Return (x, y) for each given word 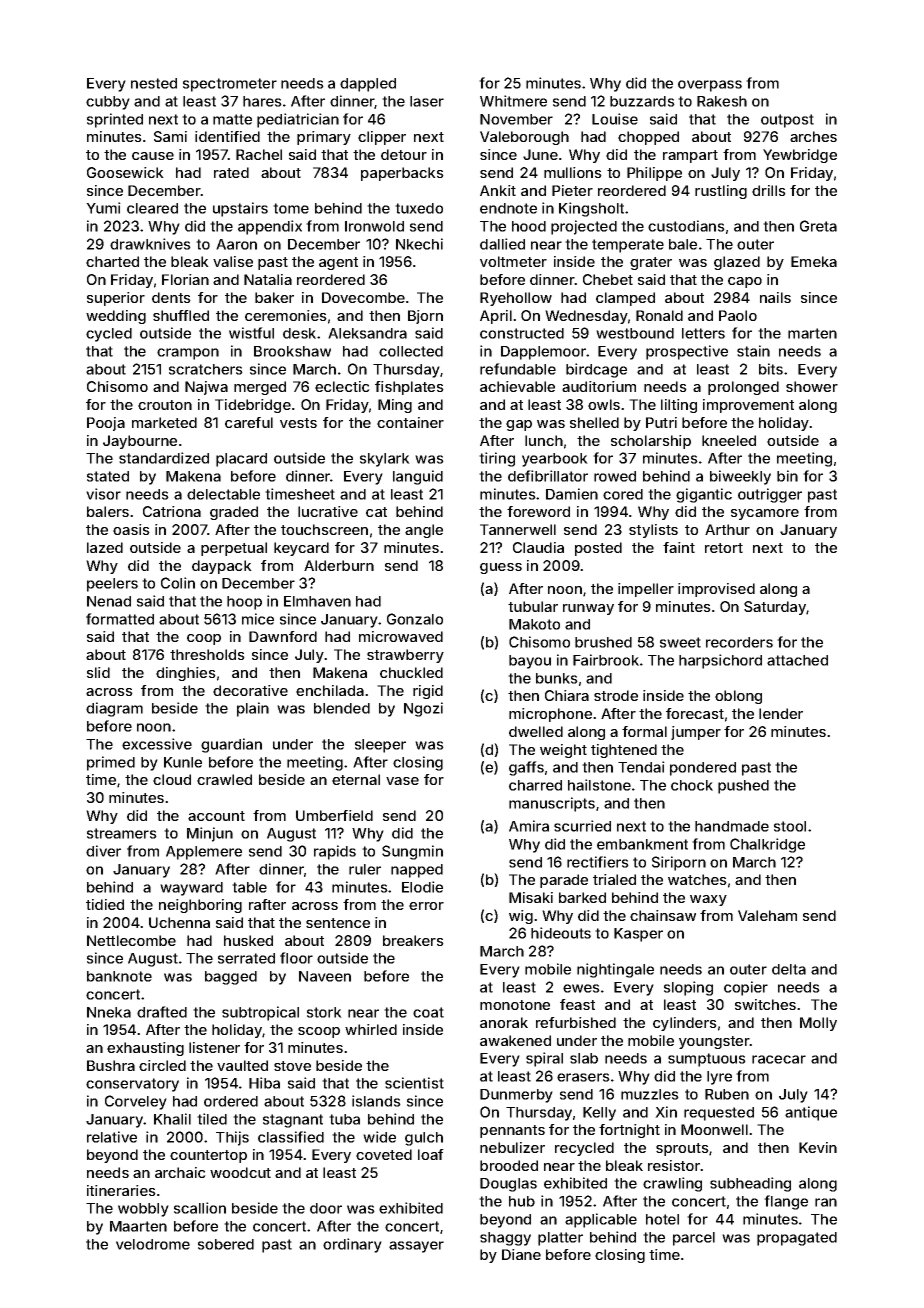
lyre (719, 1078)
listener (214, 1047)
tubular (533, 606)
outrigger (770, 495)
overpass (710, 86)
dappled (368, 85)
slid (98, 672)
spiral (544, 1059)
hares (262, 101)
